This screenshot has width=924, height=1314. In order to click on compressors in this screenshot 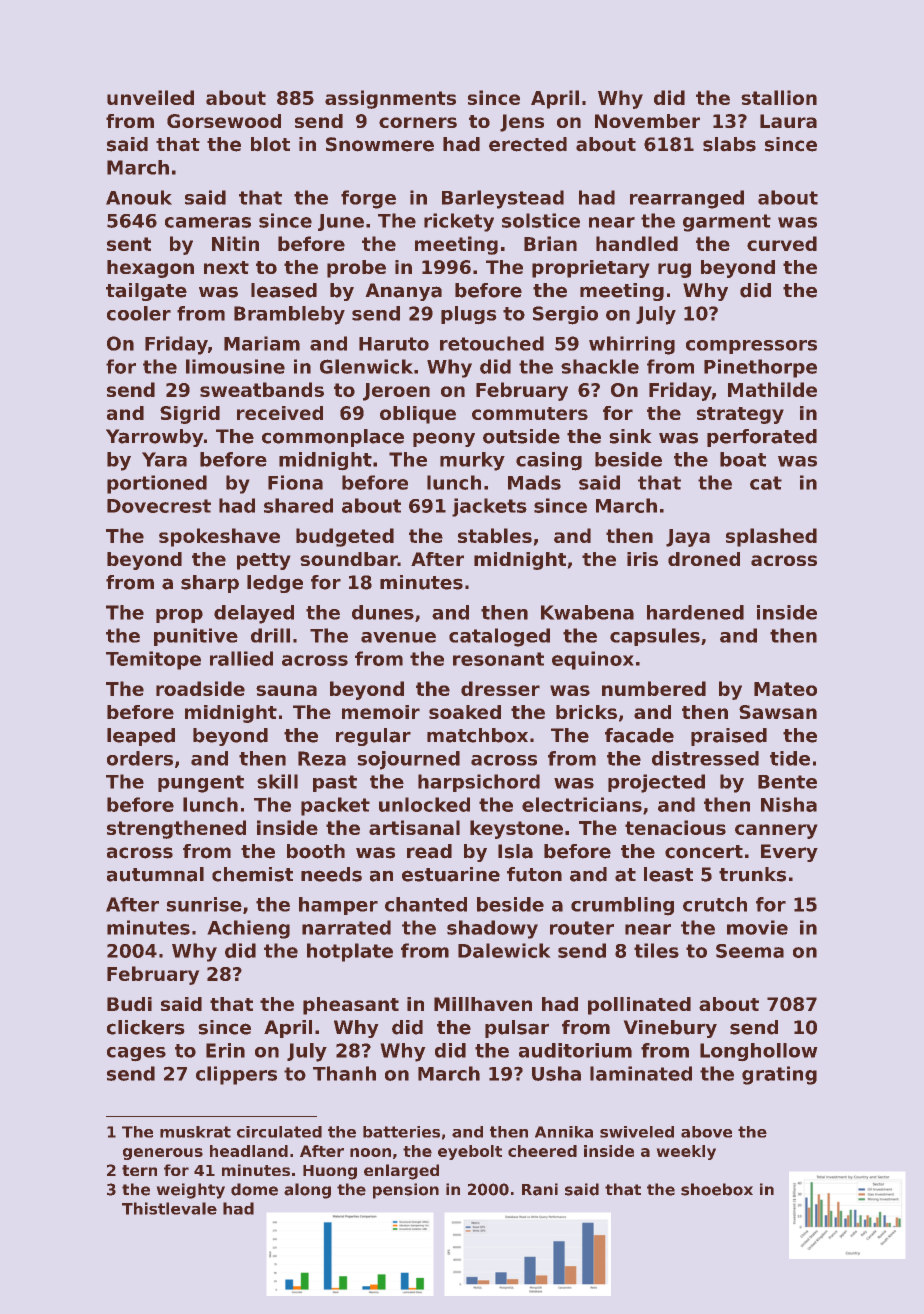, I will do `click(751, 347)`.
